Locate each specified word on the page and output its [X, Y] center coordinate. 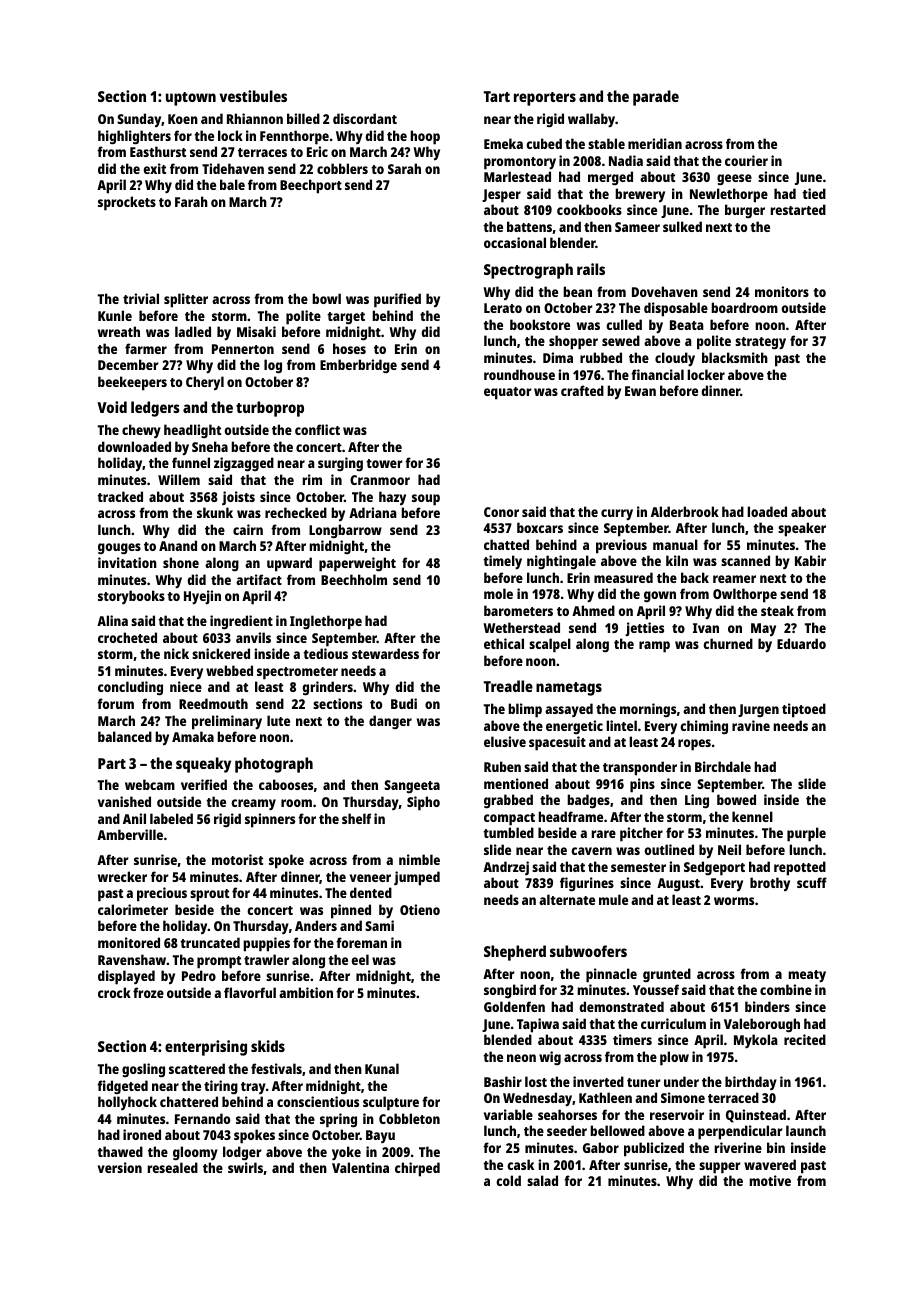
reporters [545, 99]
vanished [124, 801]
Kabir [810, 560]
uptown [191, 99]
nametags [569, 689]
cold [508, 1180]
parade [656, 98]
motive [770, 1180]
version [120, 1167]
